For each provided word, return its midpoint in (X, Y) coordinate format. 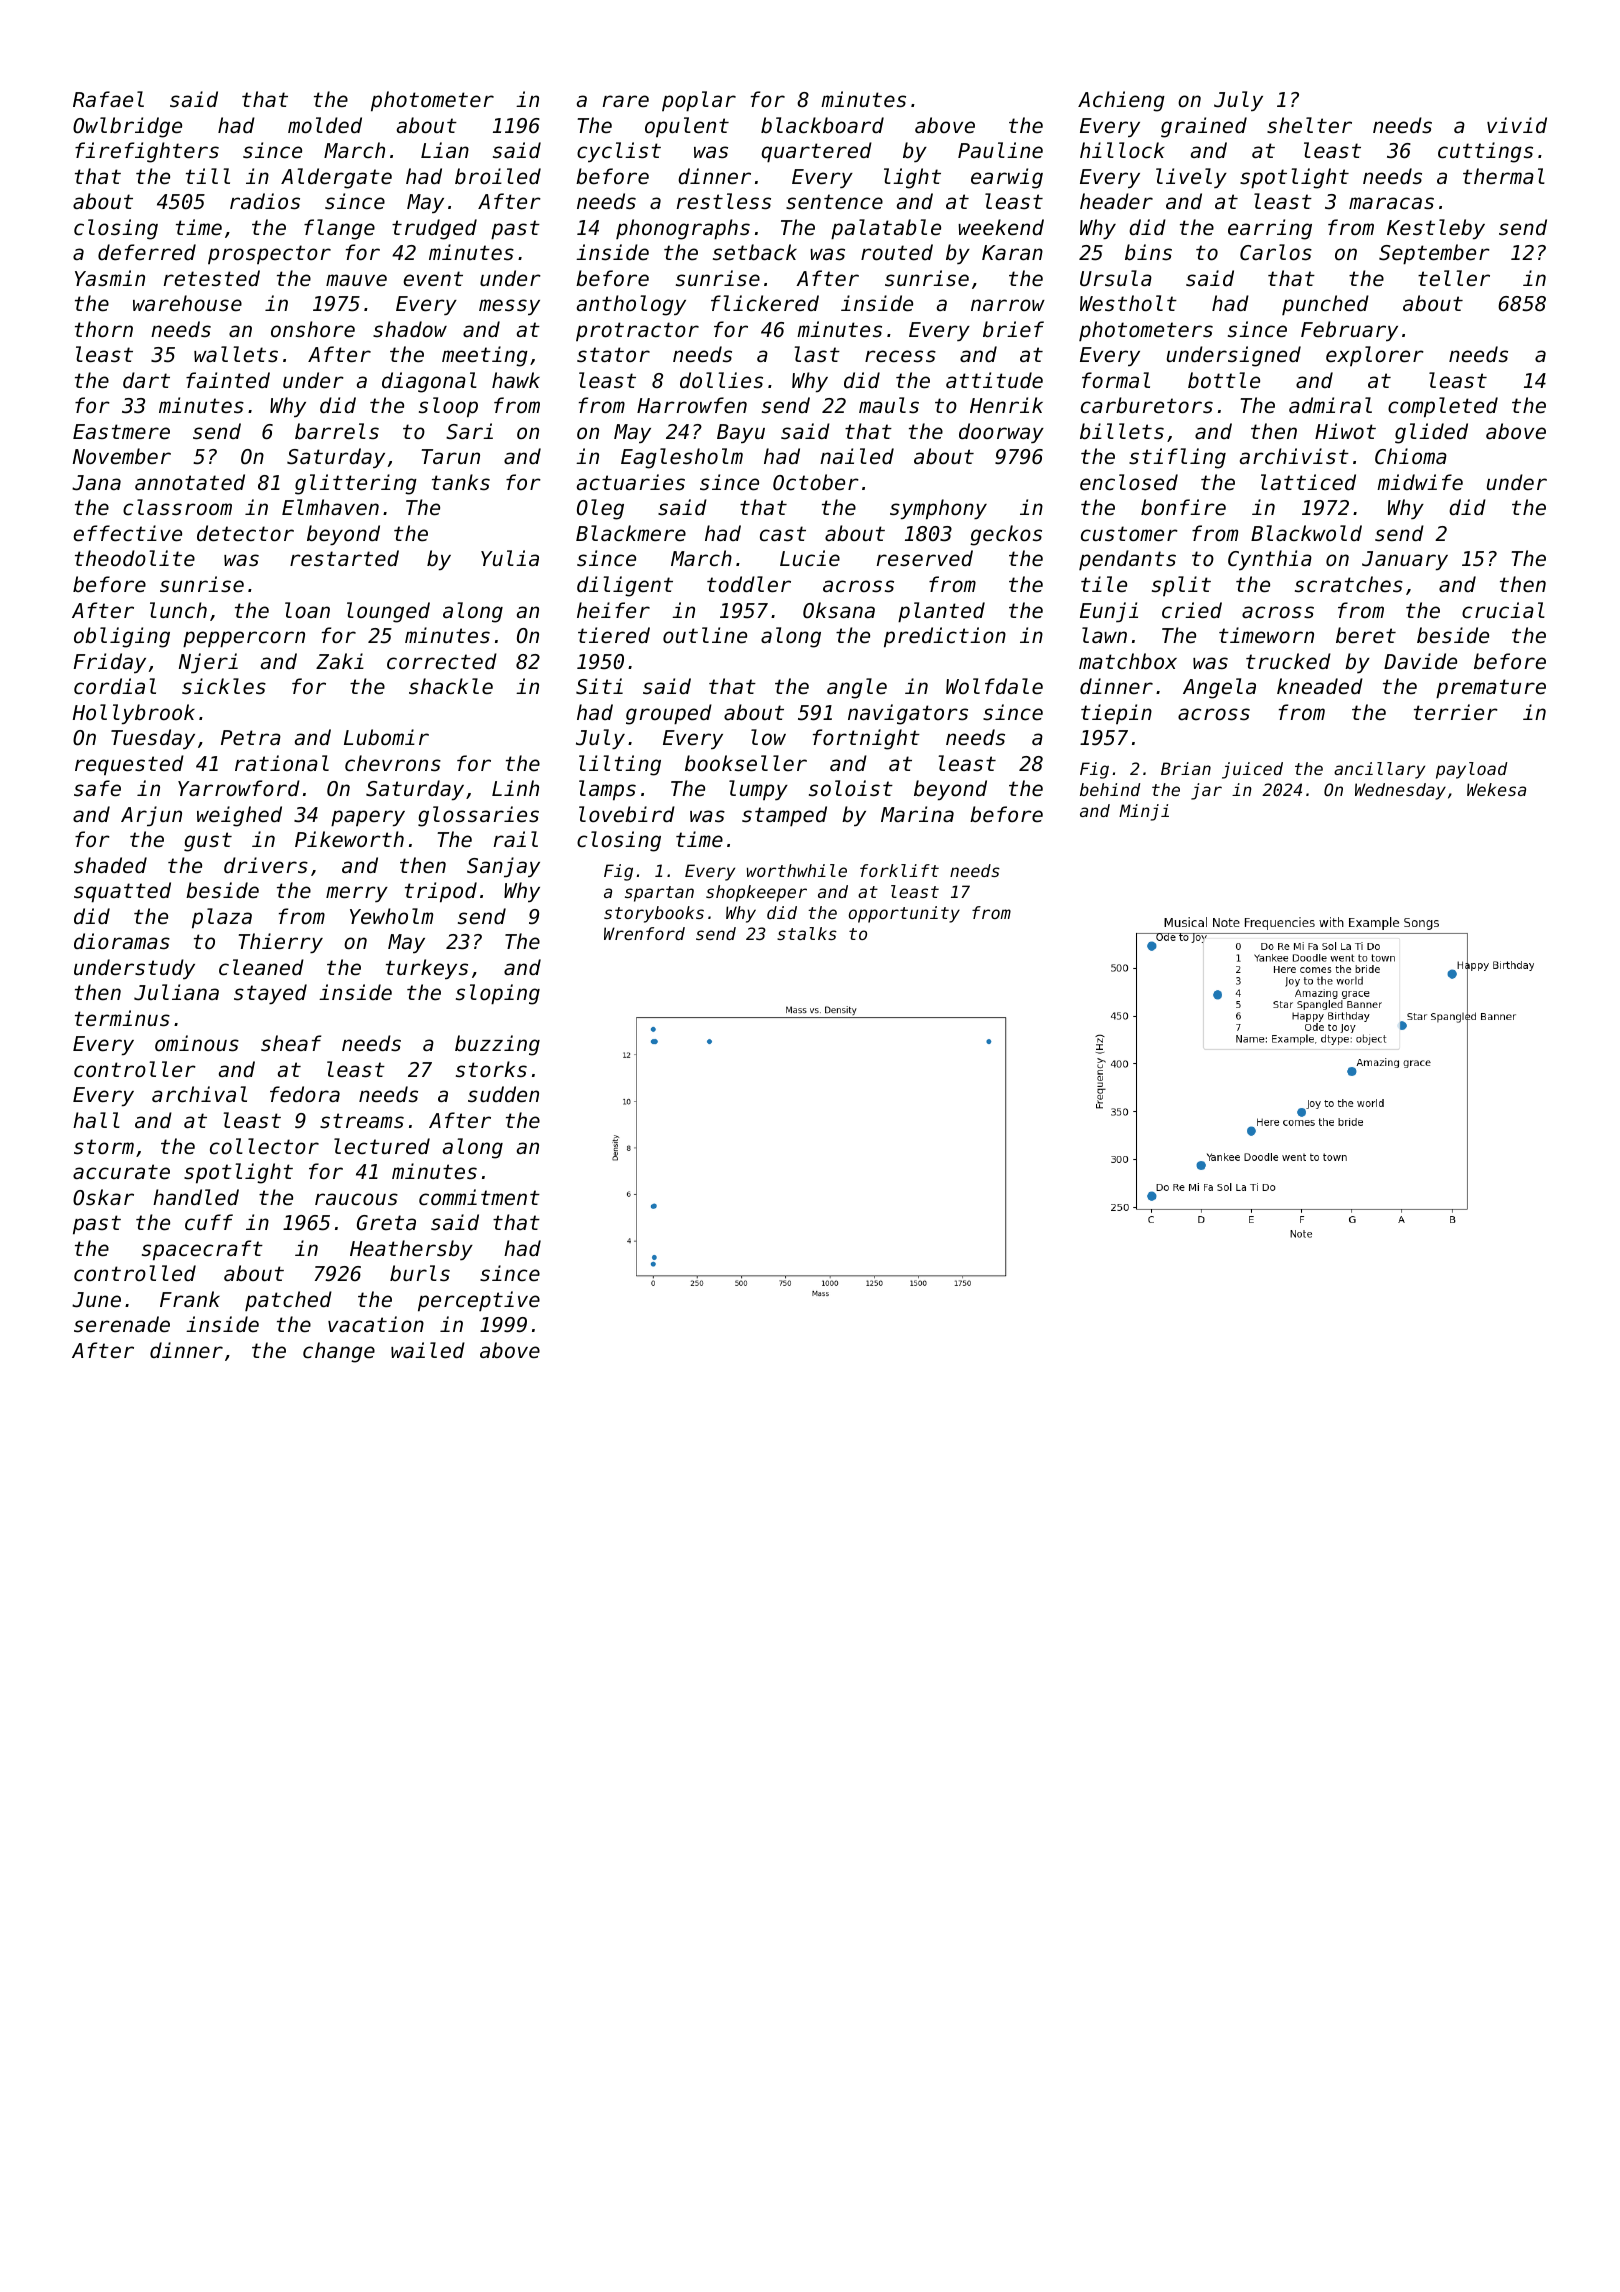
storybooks (654, 914)
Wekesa (1496, 789)
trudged (434, 229)
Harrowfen (692, 405)
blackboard (822, 125)
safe (97, 788)
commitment (479, 1197)
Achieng (1121, 101)
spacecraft (202, 1250)
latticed (1308, 482)
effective (128, 533)
